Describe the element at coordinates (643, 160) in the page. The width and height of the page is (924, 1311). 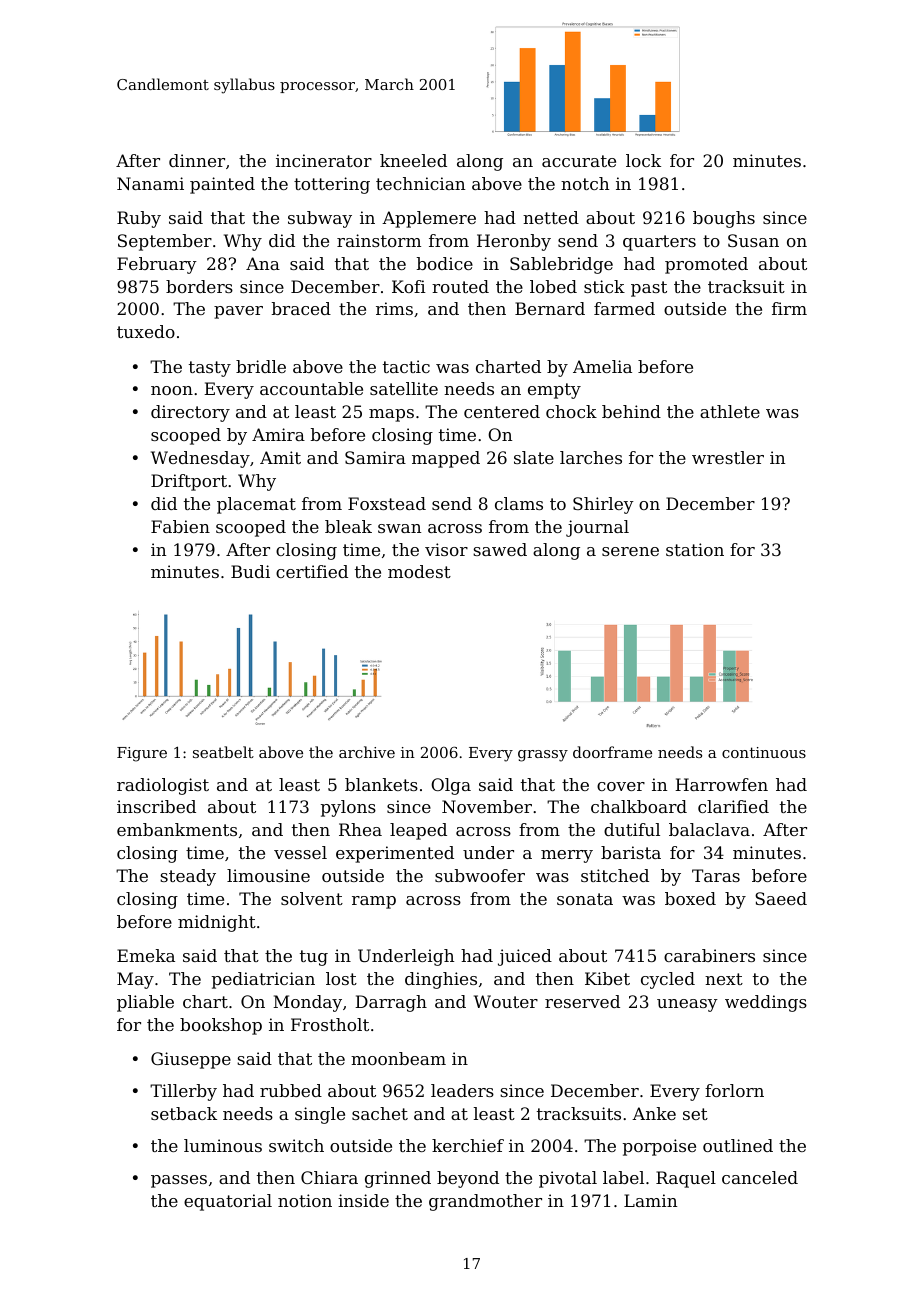
I see `lock` at that location.
